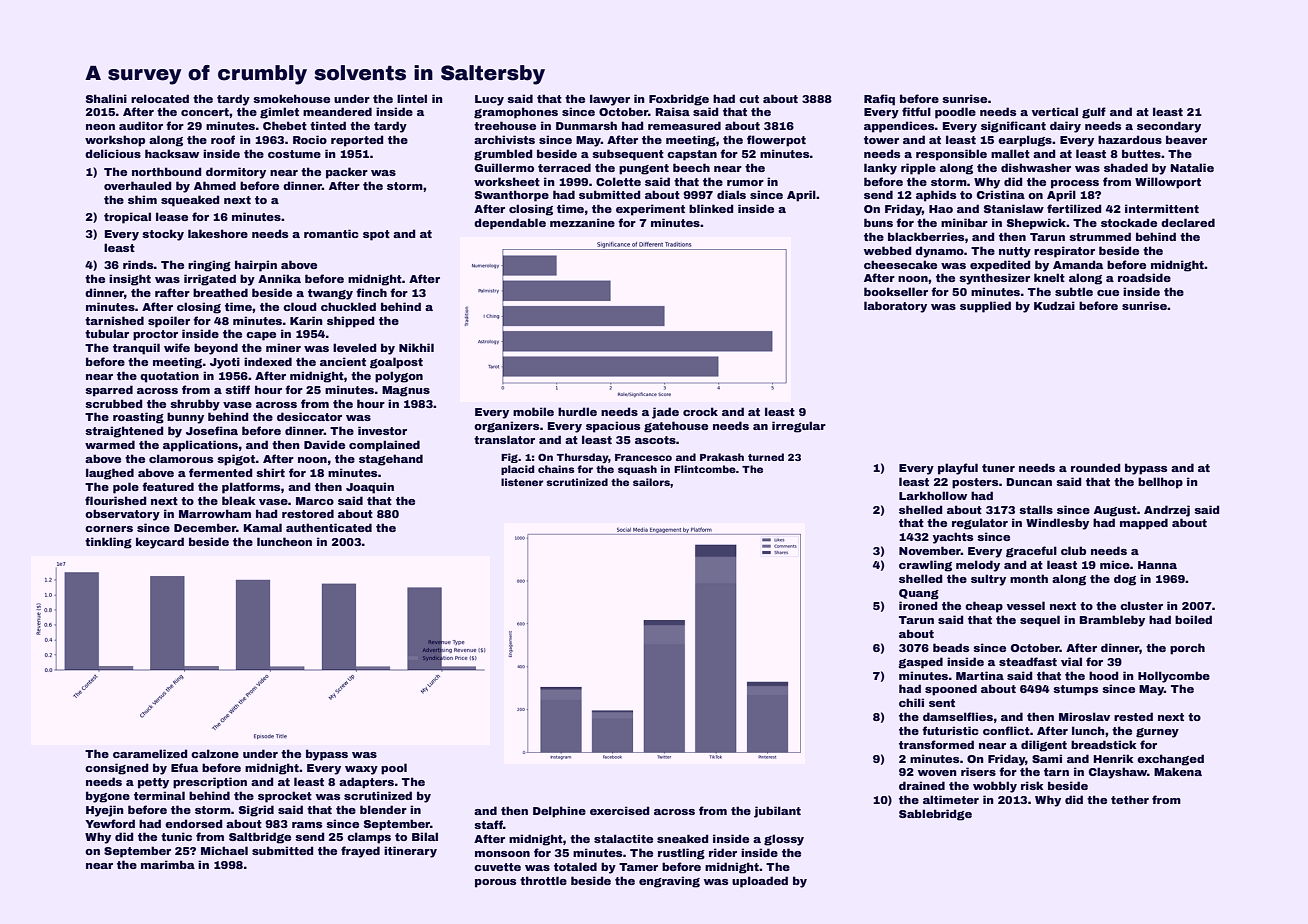  I want to click on mice, so click(1115, 564).
